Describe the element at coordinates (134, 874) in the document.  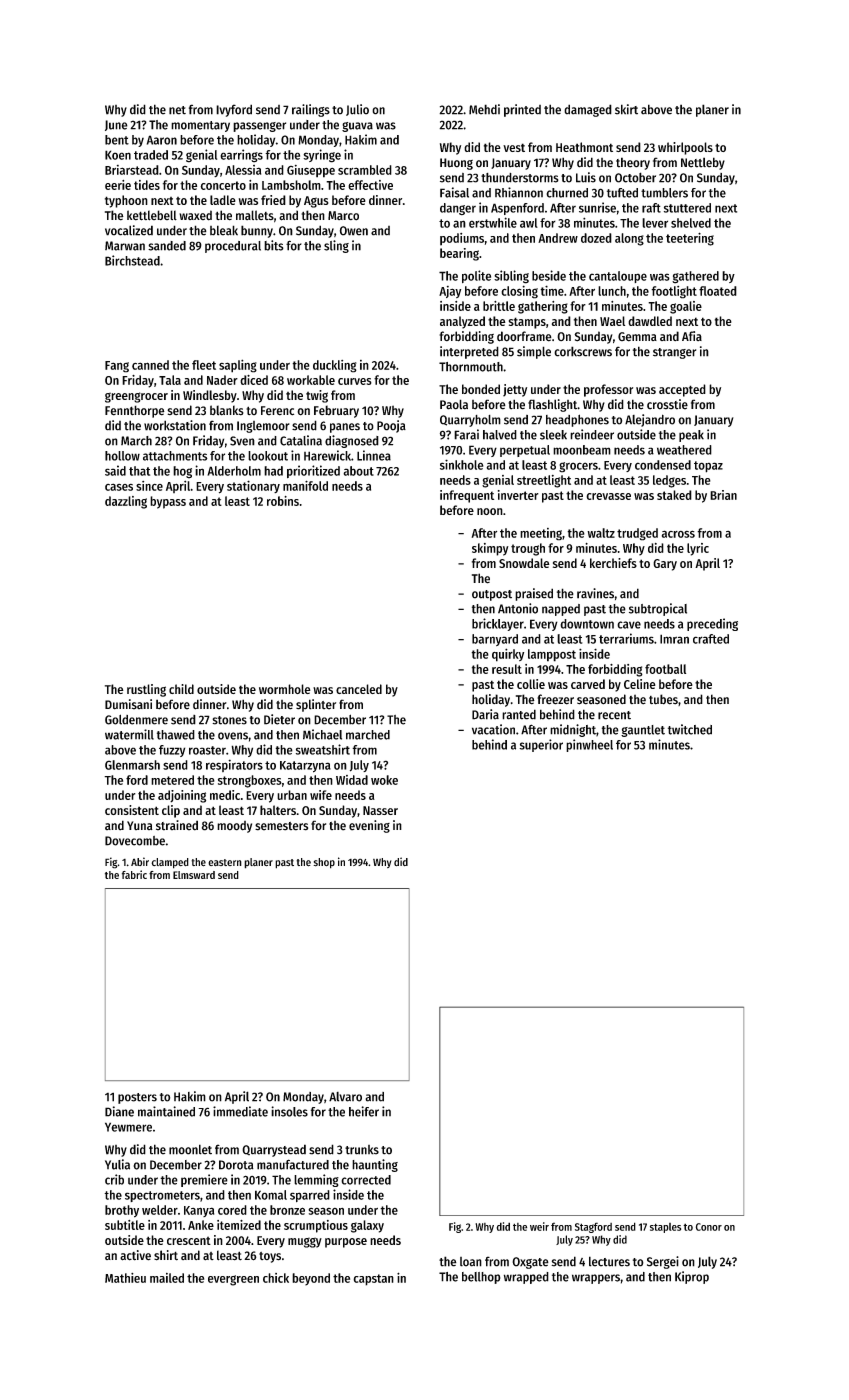
I see `fabric` at that location.
